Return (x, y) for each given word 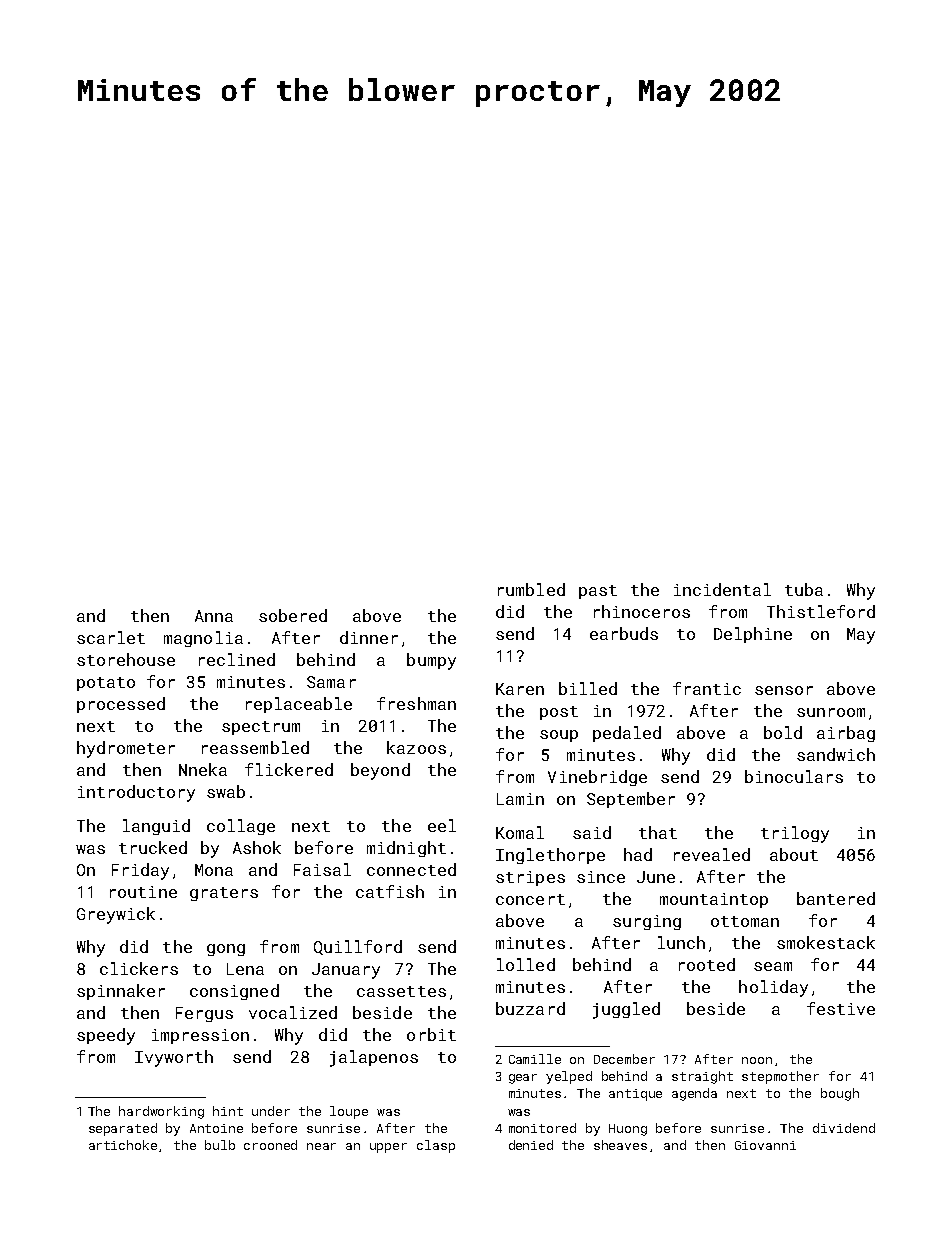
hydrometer (126, 749)
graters (224, 894)
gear (523, 1079)
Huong (628, 1130)
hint (228, 1111)
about (794, 854)
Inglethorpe (550, 856)
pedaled (627, 734)
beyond (380, 771)
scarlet (111, 637)
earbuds (624, 633)
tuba (804, 589)
